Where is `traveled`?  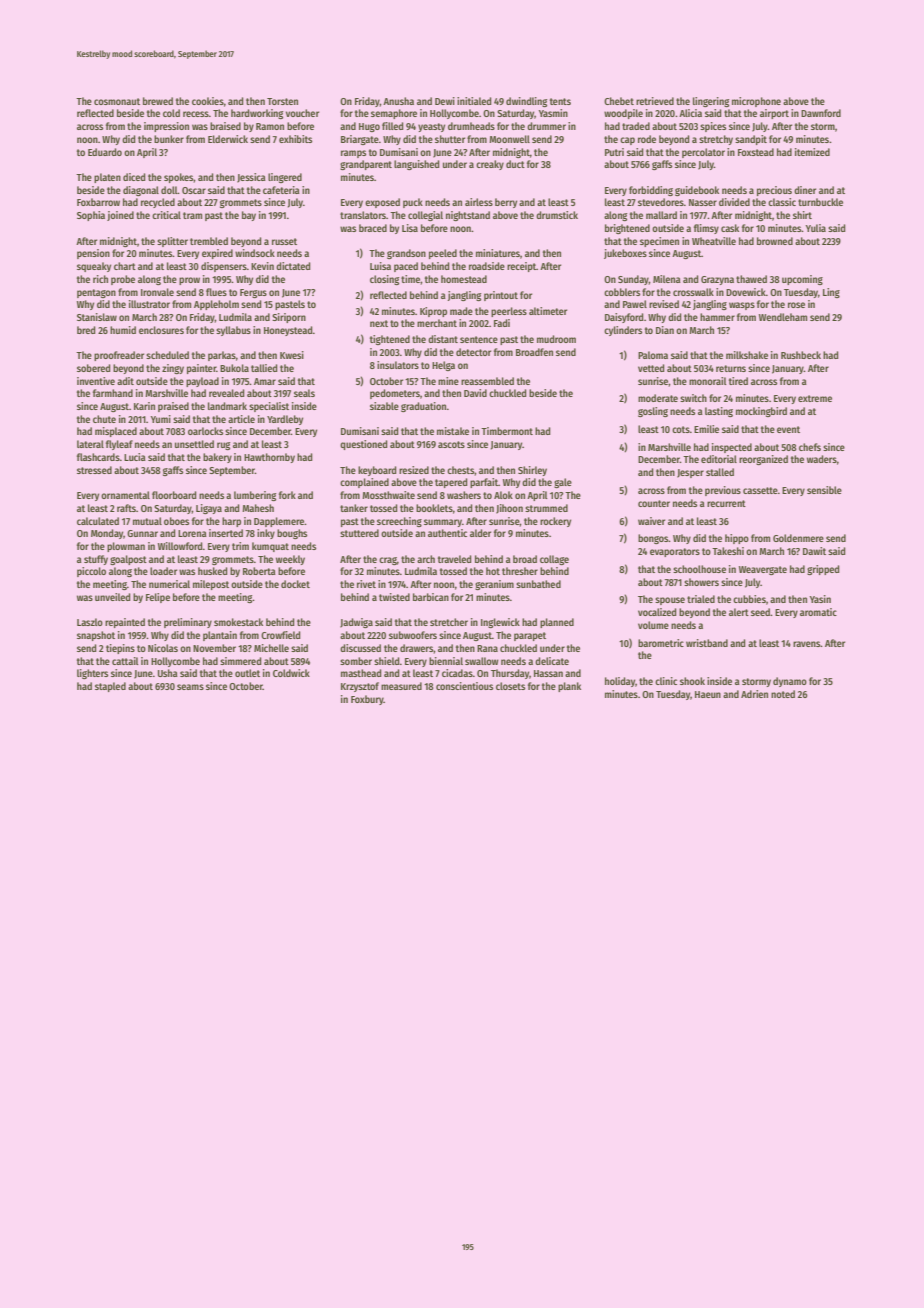
traveled is located at coordinates (454, 559).
